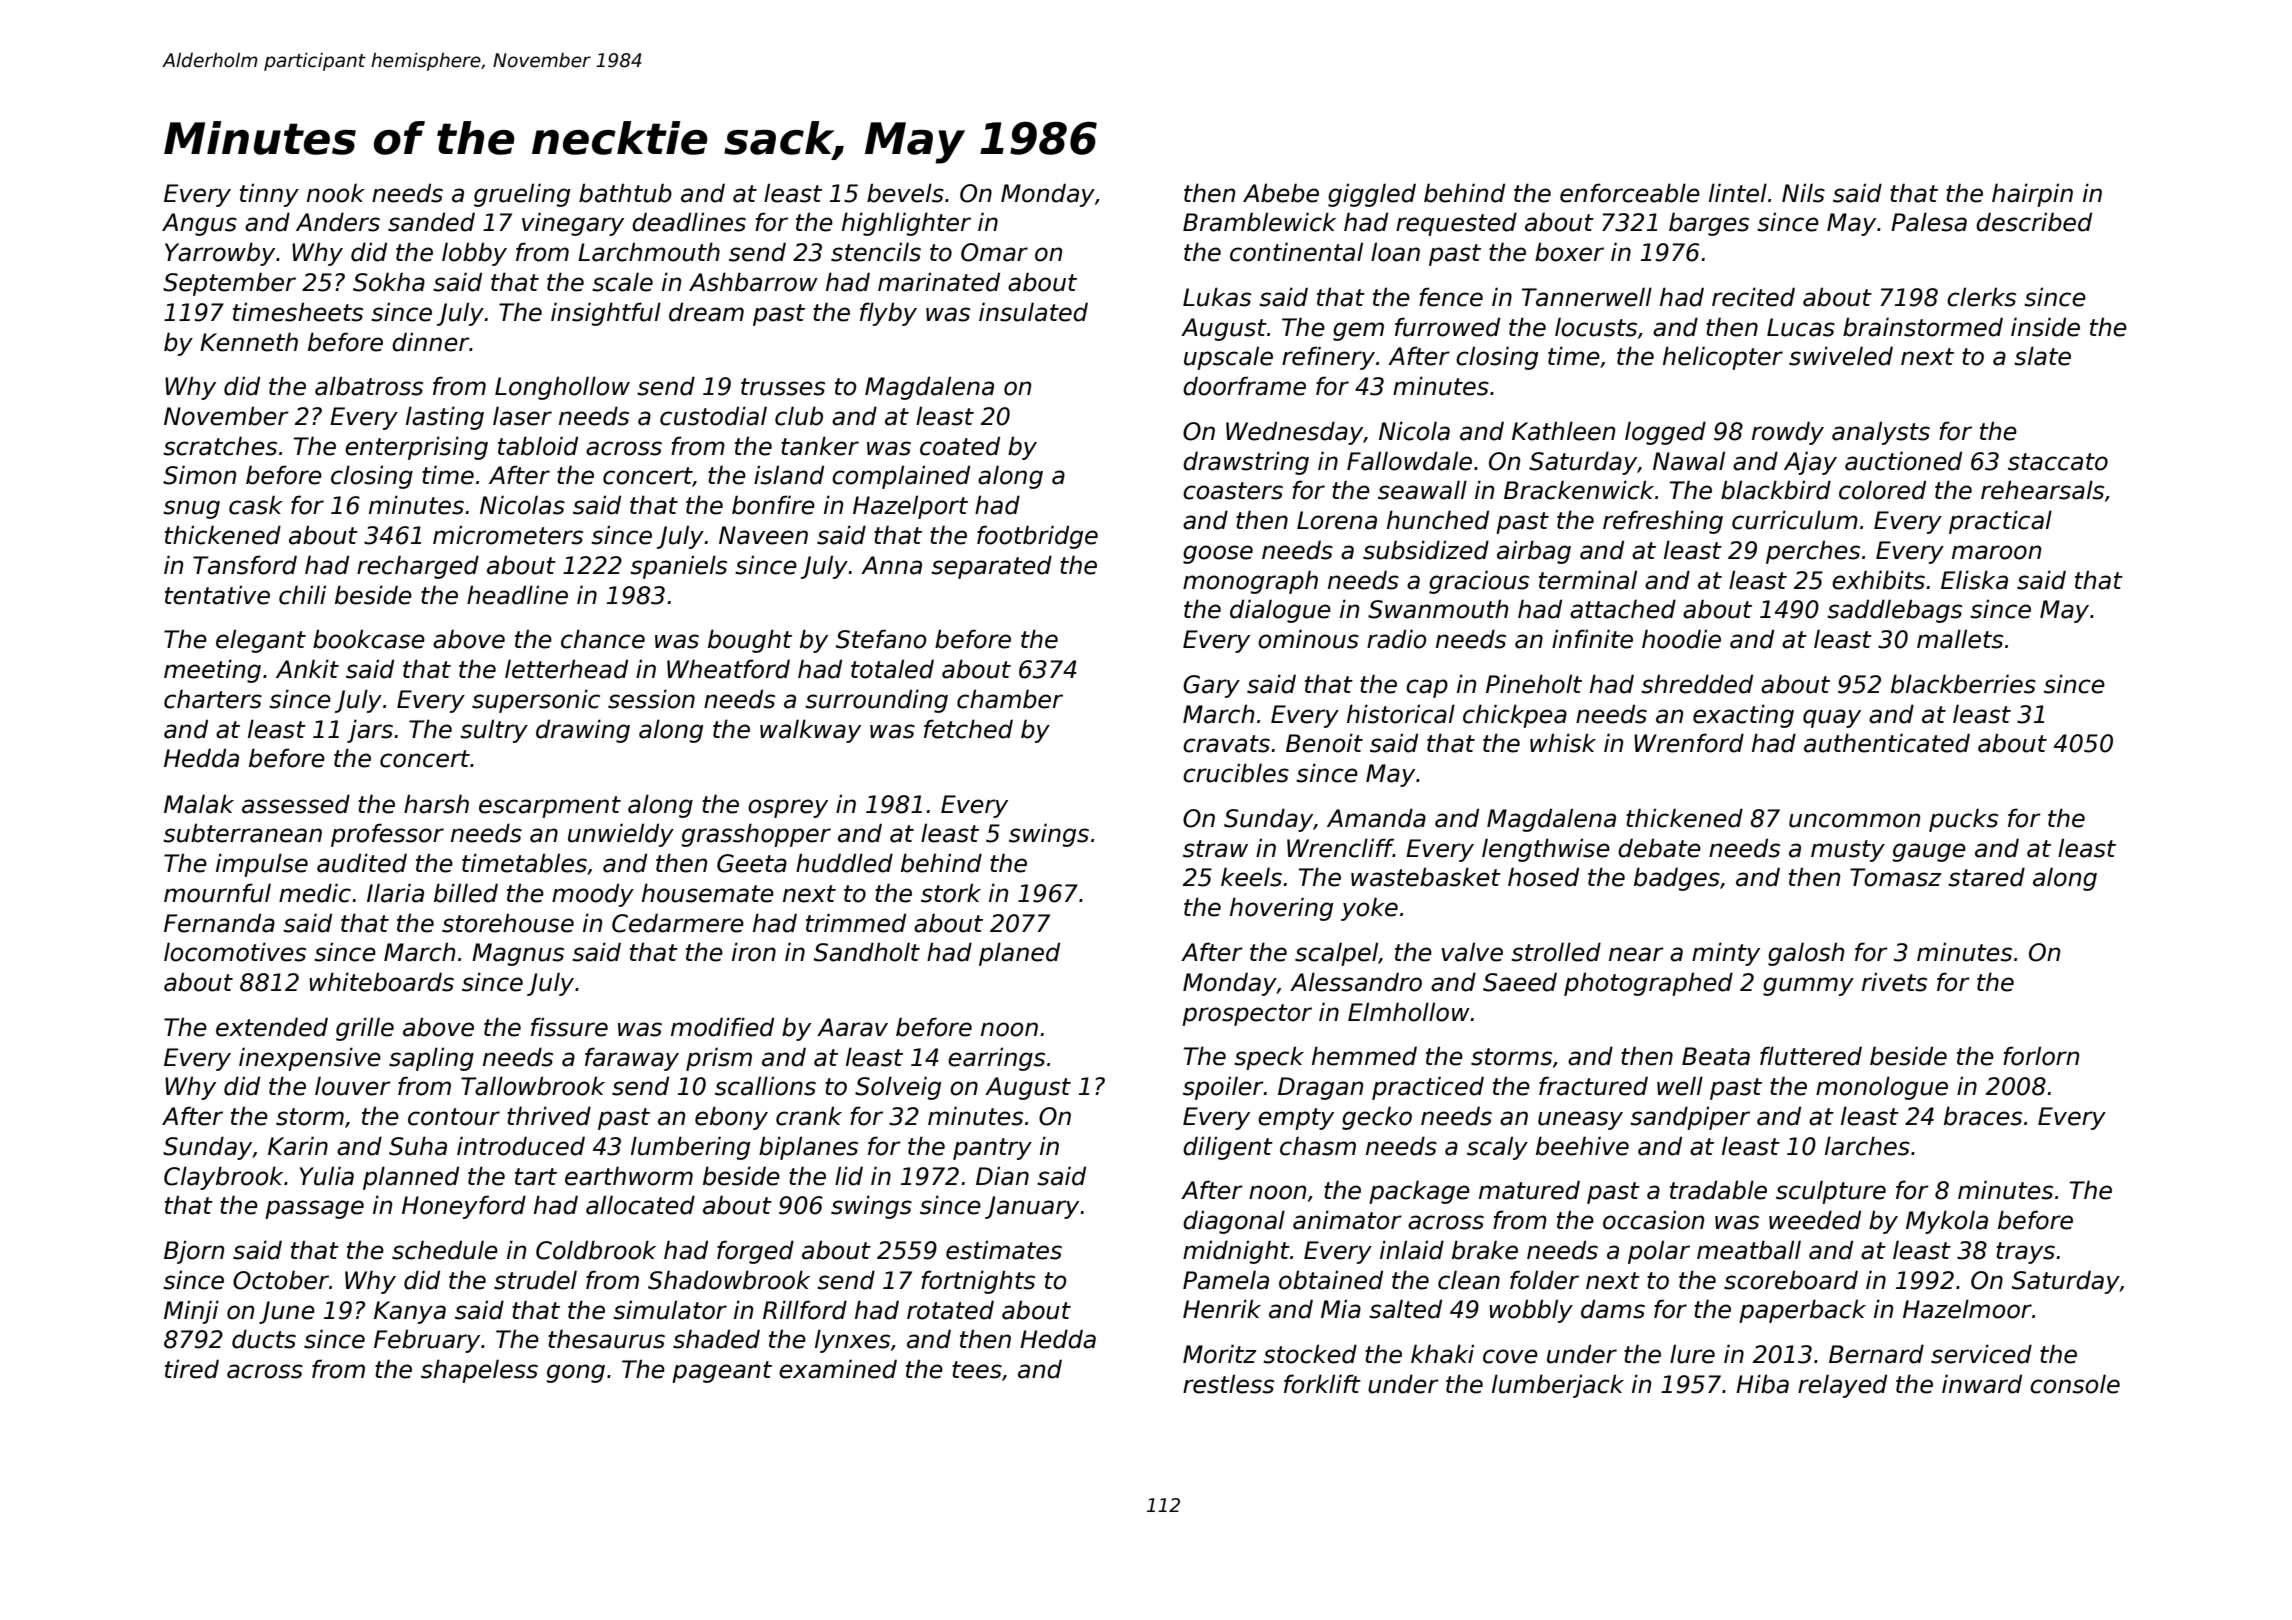 The image size is (2292, 1620). What do you see at coordinates (788, 808) in the screenshot?
I see `osprey` at bounding box center [788, 808].
